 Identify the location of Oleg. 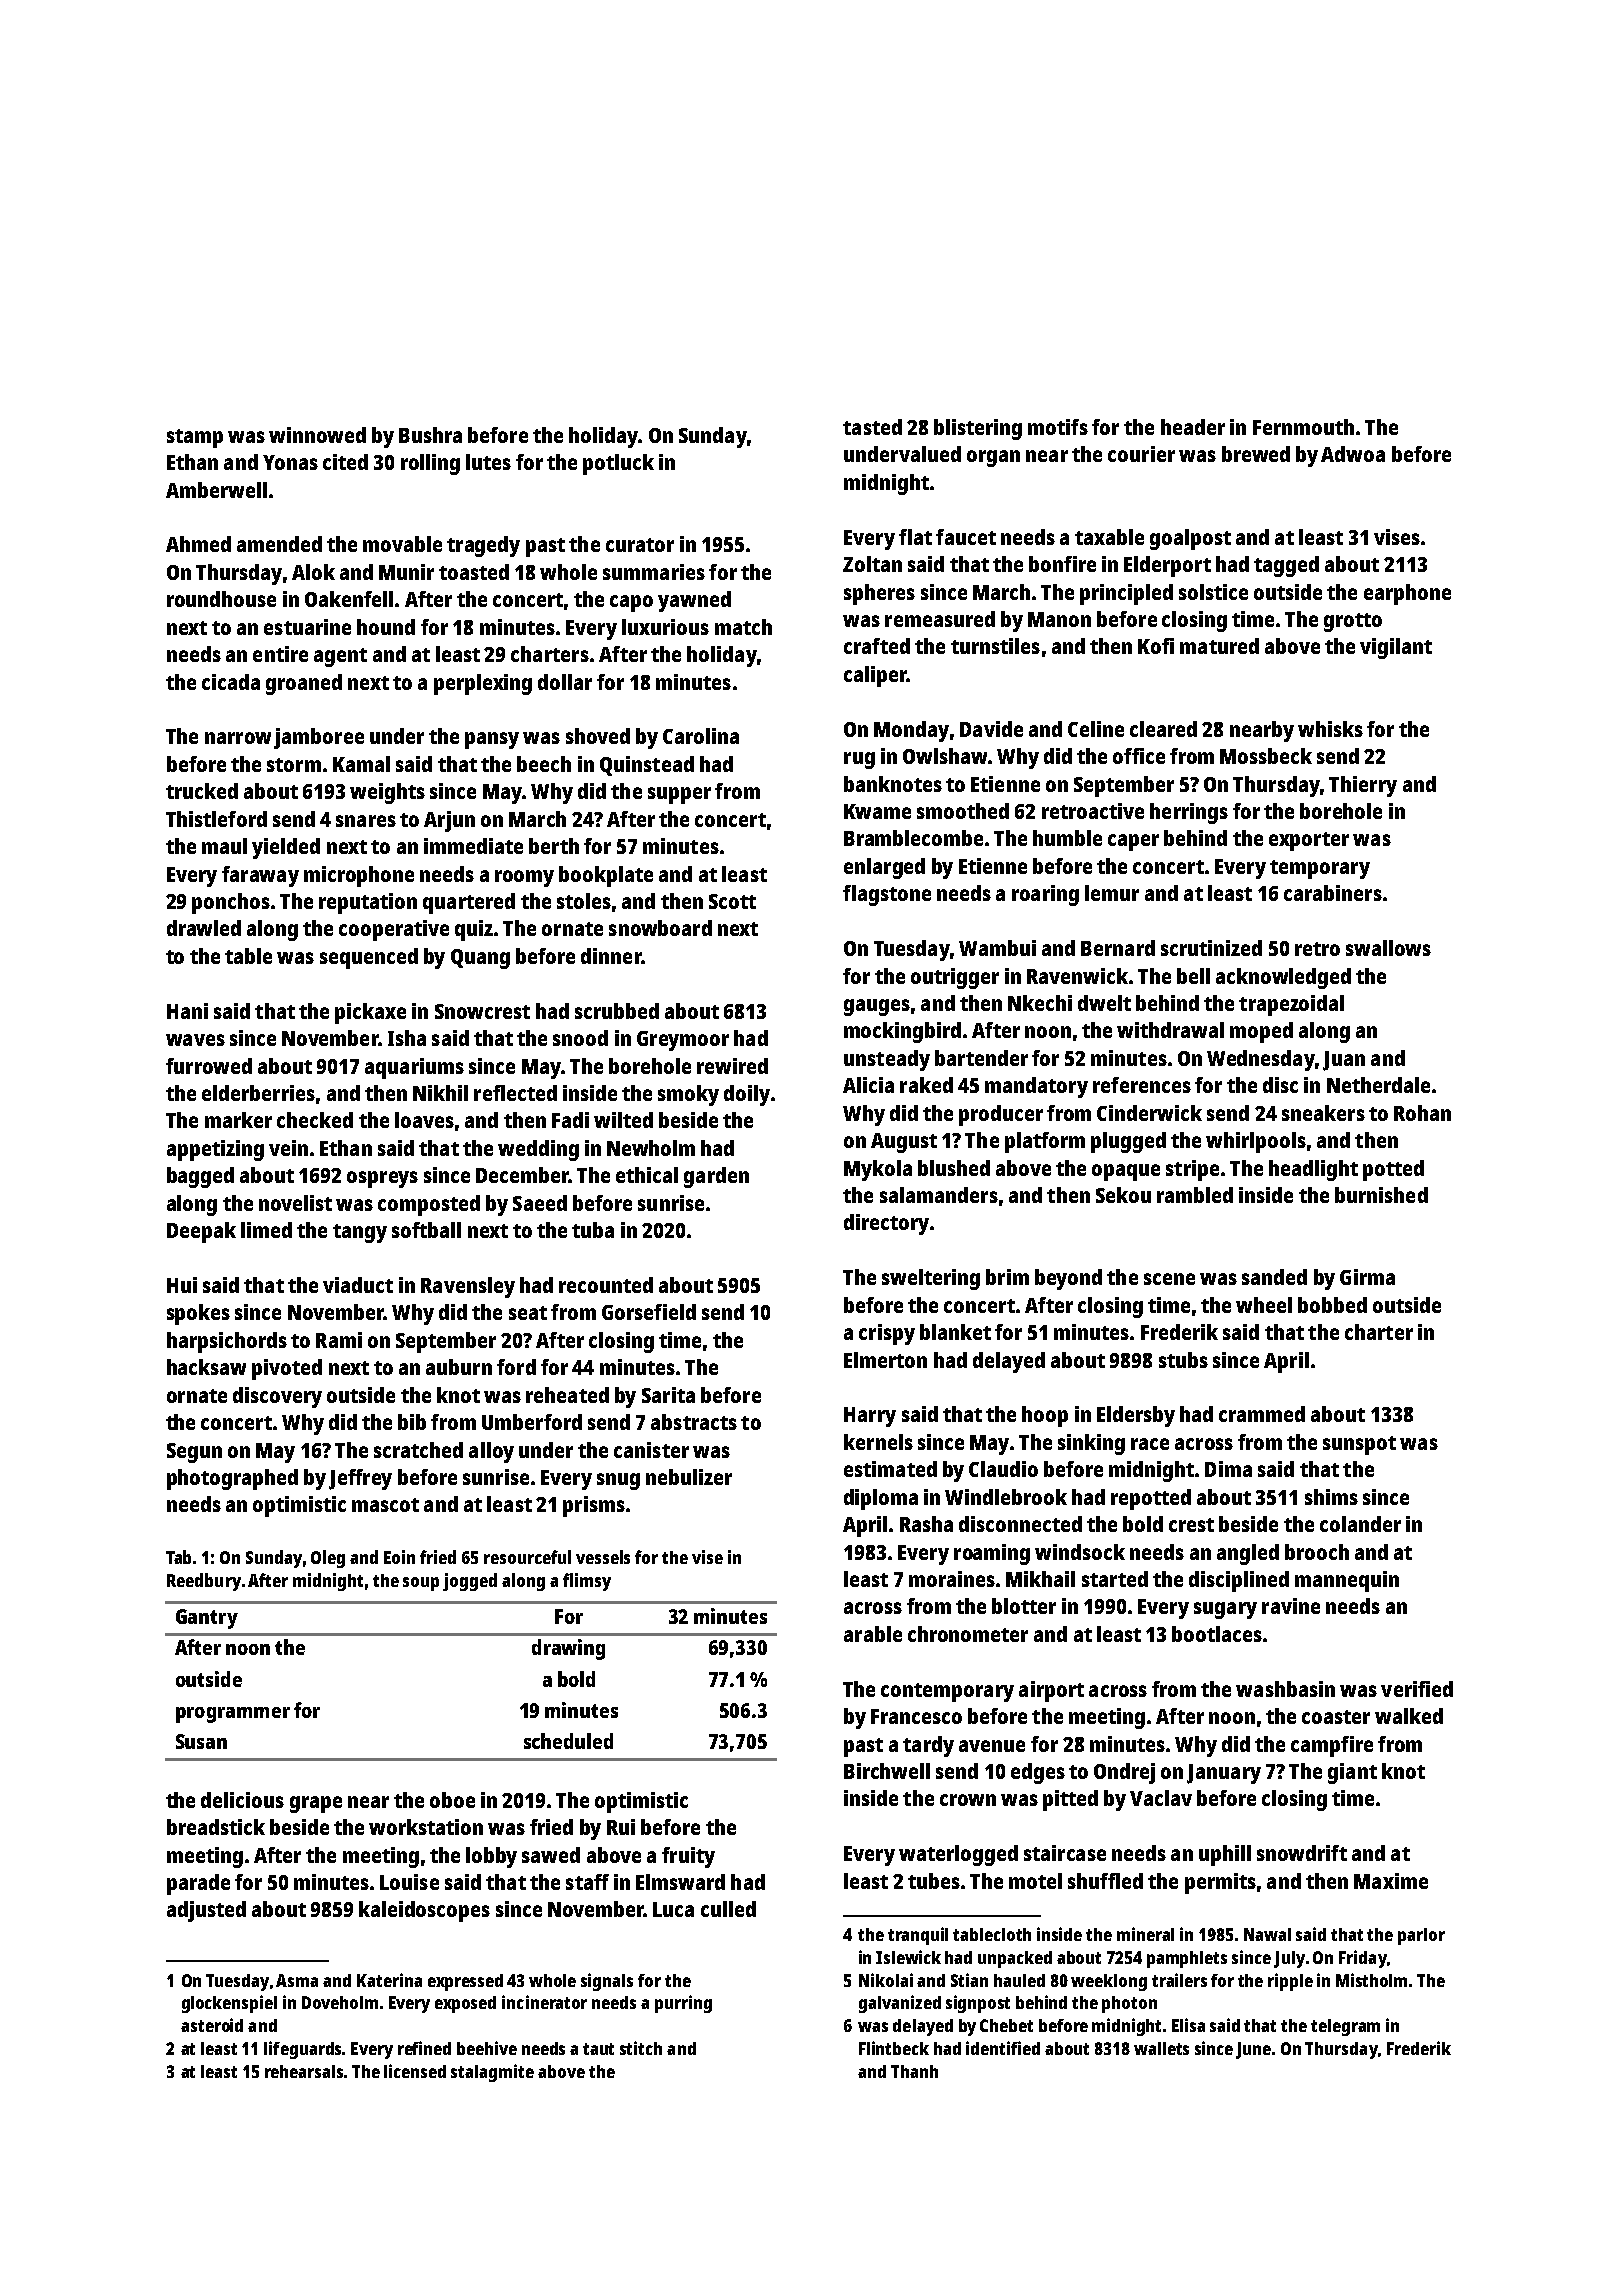
(328, 1559).
